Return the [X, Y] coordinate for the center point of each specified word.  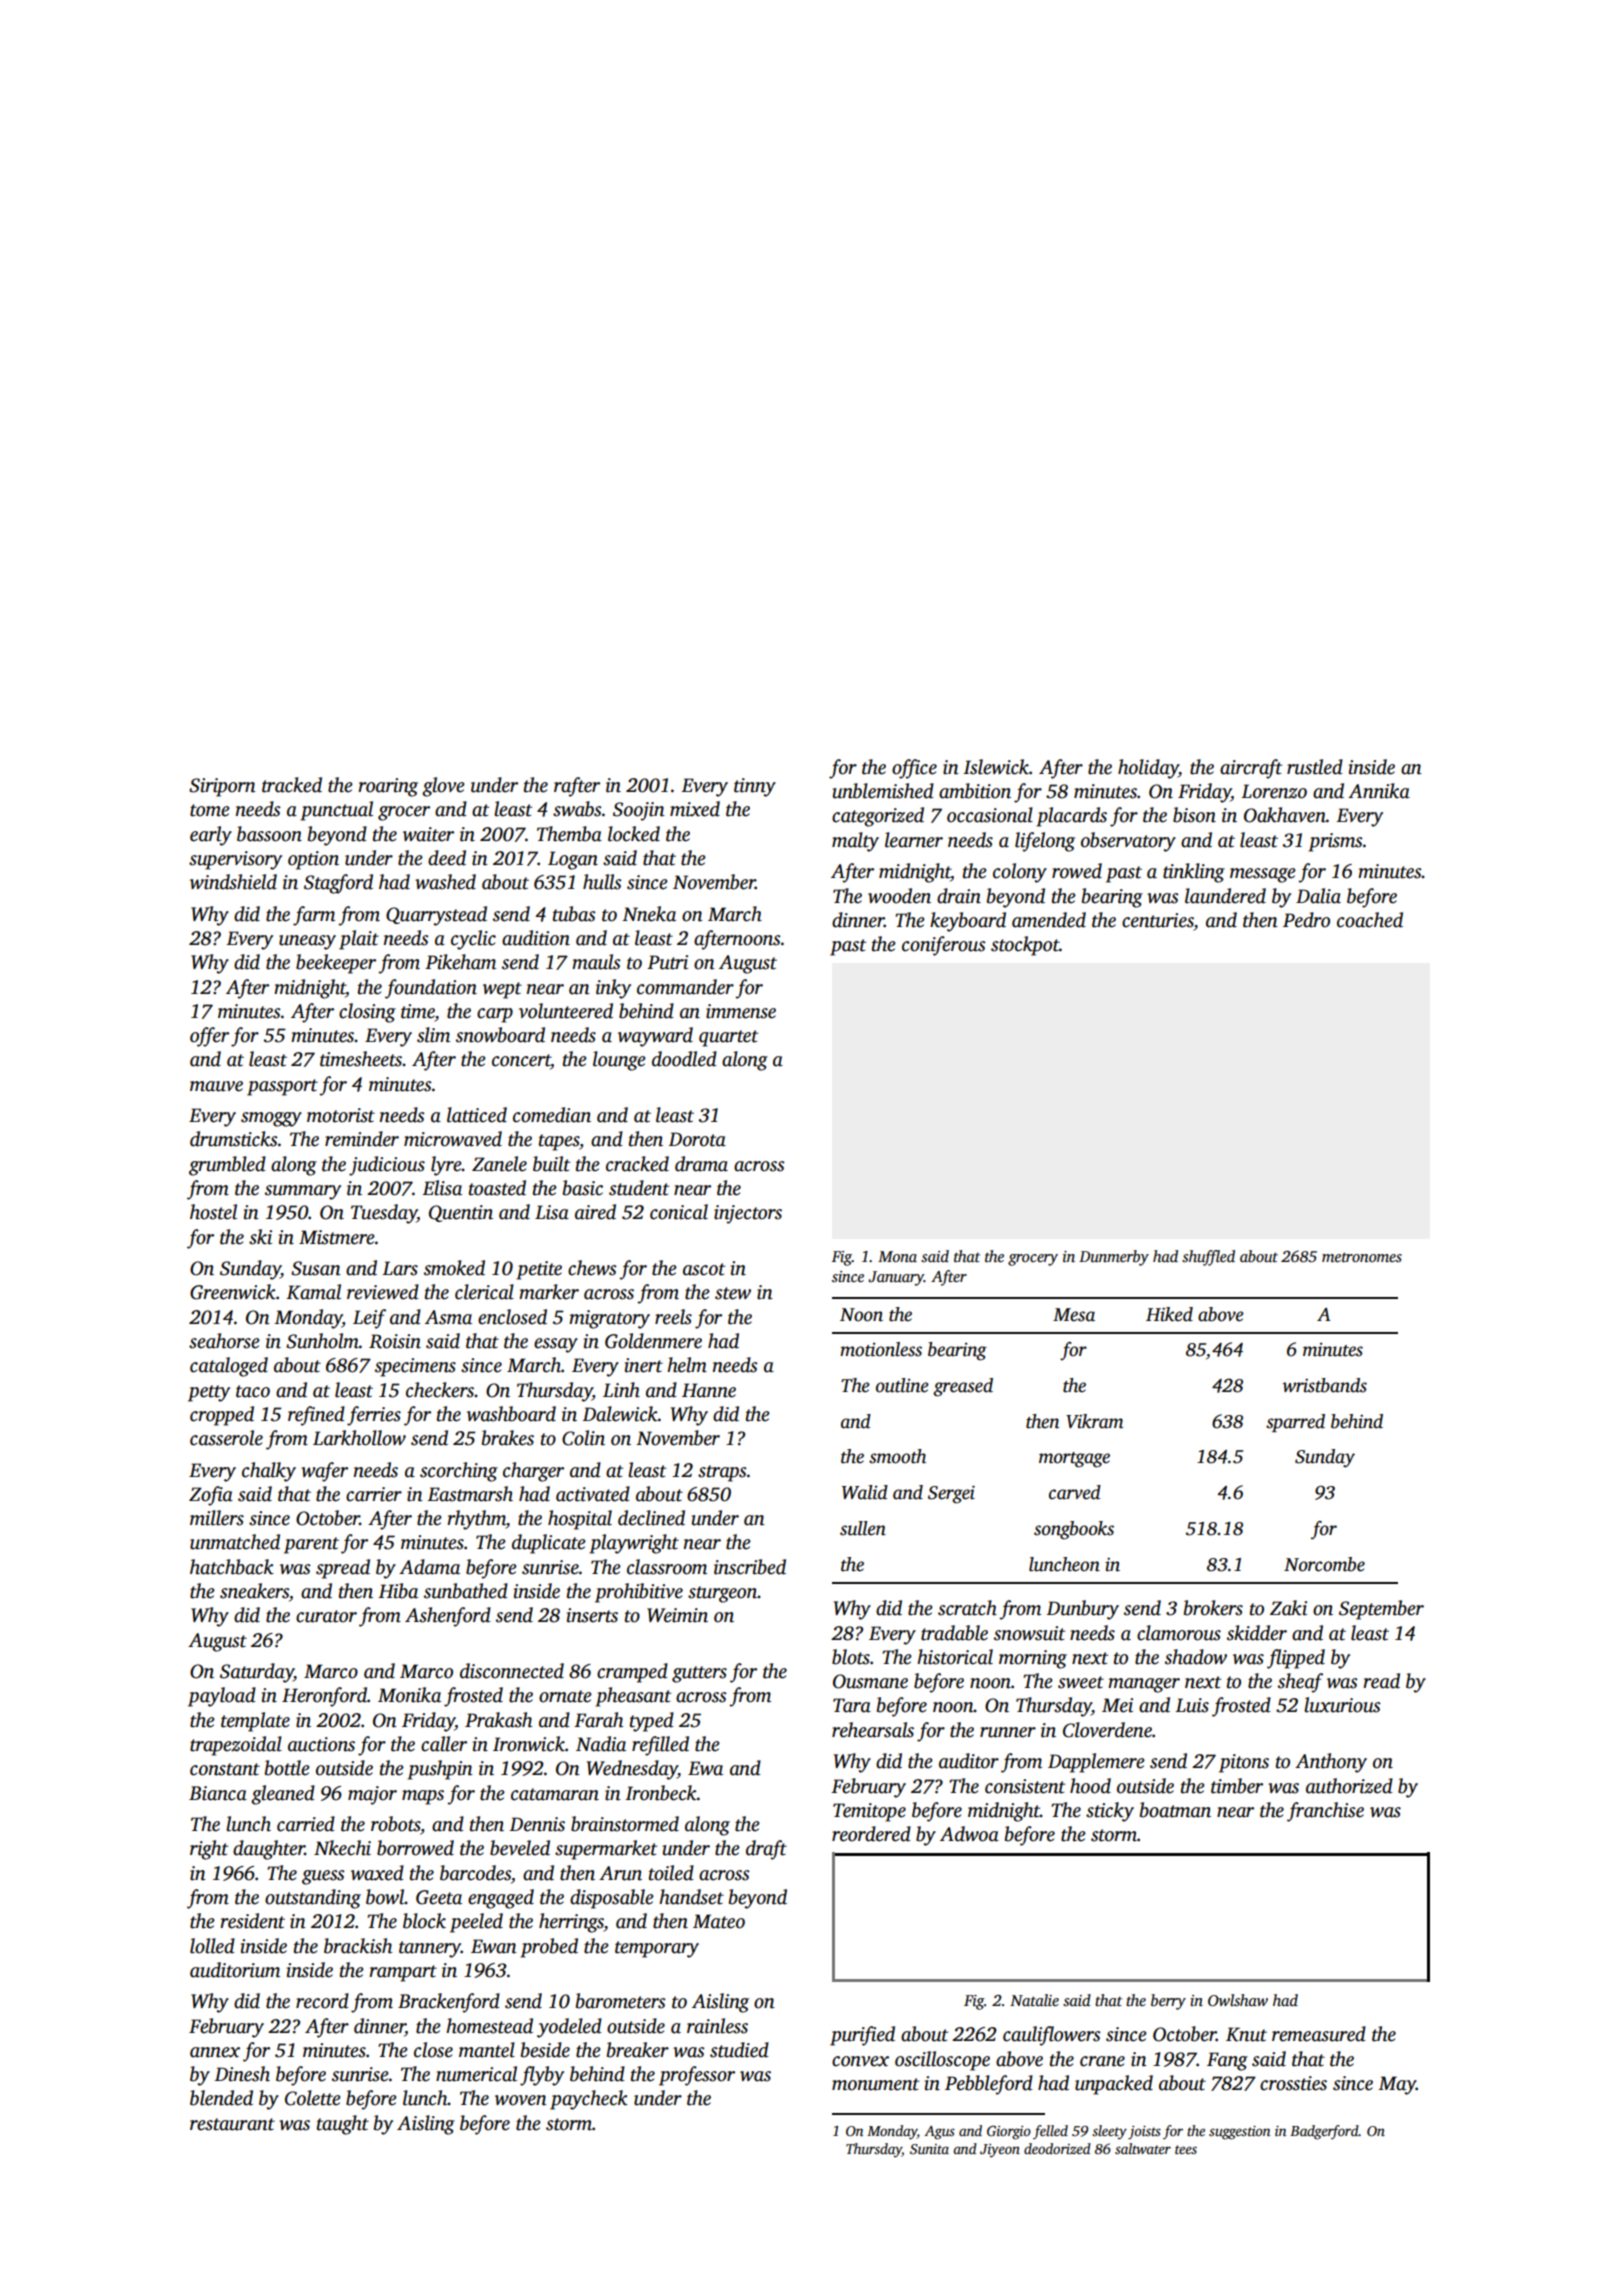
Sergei [951, 1494]
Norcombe [1324, 1564]
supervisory [235, 860]
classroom [667, 1567]
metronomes [1362, 1257]
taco [253, 1391]
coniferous [944, 946]
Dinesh [242, 2074]
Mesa [1074, 1315]
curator [326, 1616]
